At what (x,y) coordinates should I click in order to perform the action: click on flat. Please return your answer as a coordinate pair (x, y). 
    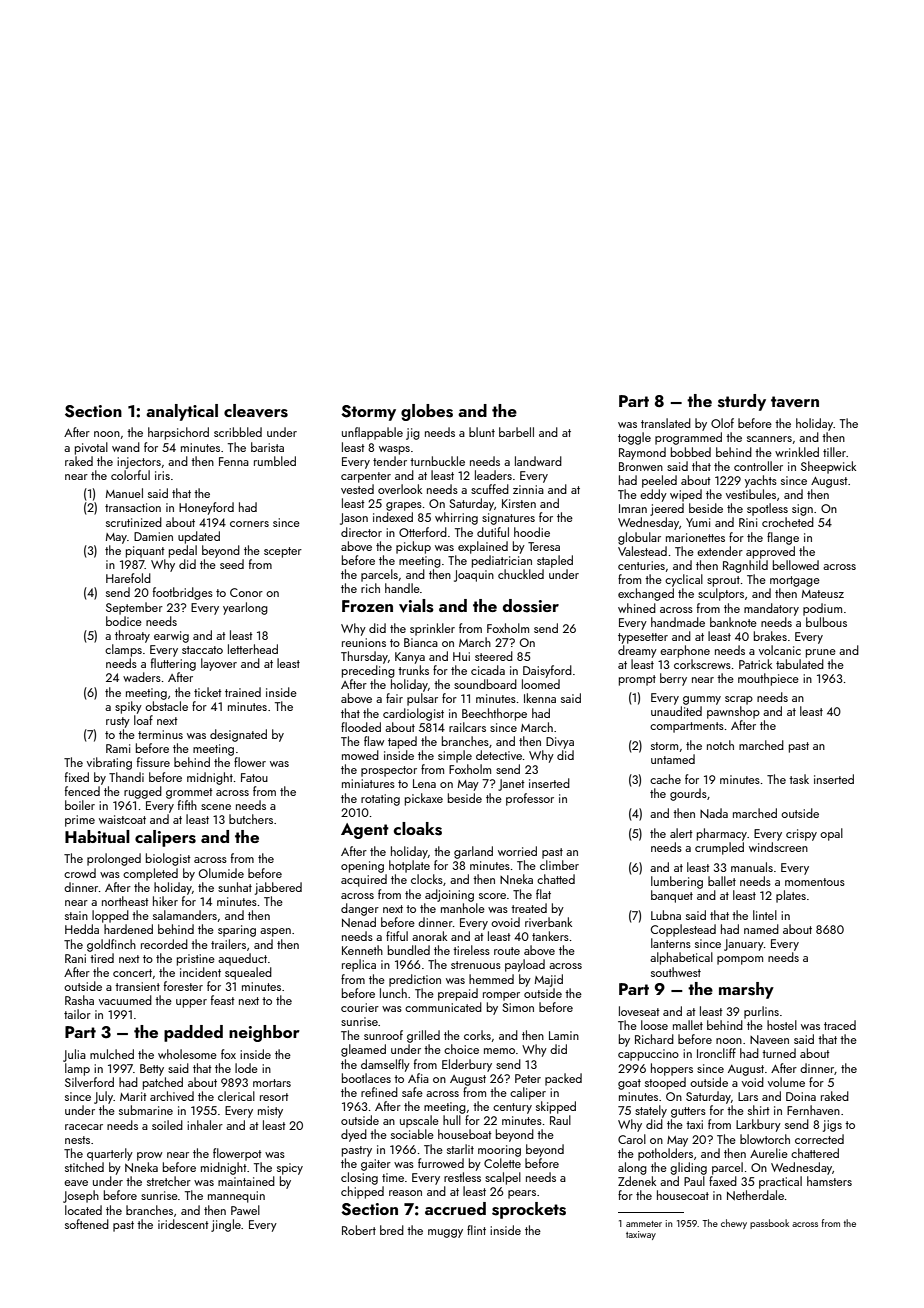
    Looking at the image, I should click on (543, 894).
